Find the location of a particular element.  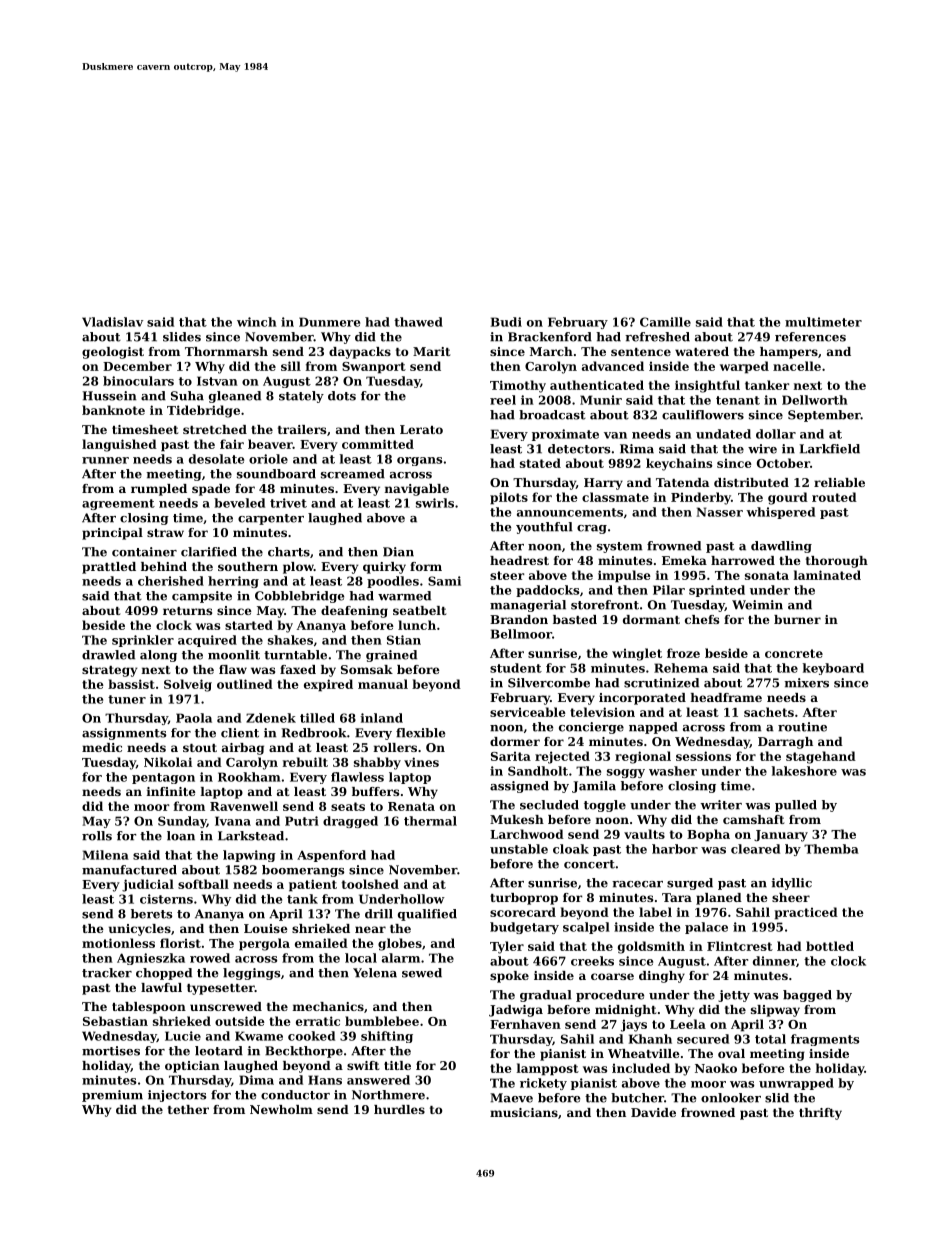

softball is located at coordinates (203, 884).
